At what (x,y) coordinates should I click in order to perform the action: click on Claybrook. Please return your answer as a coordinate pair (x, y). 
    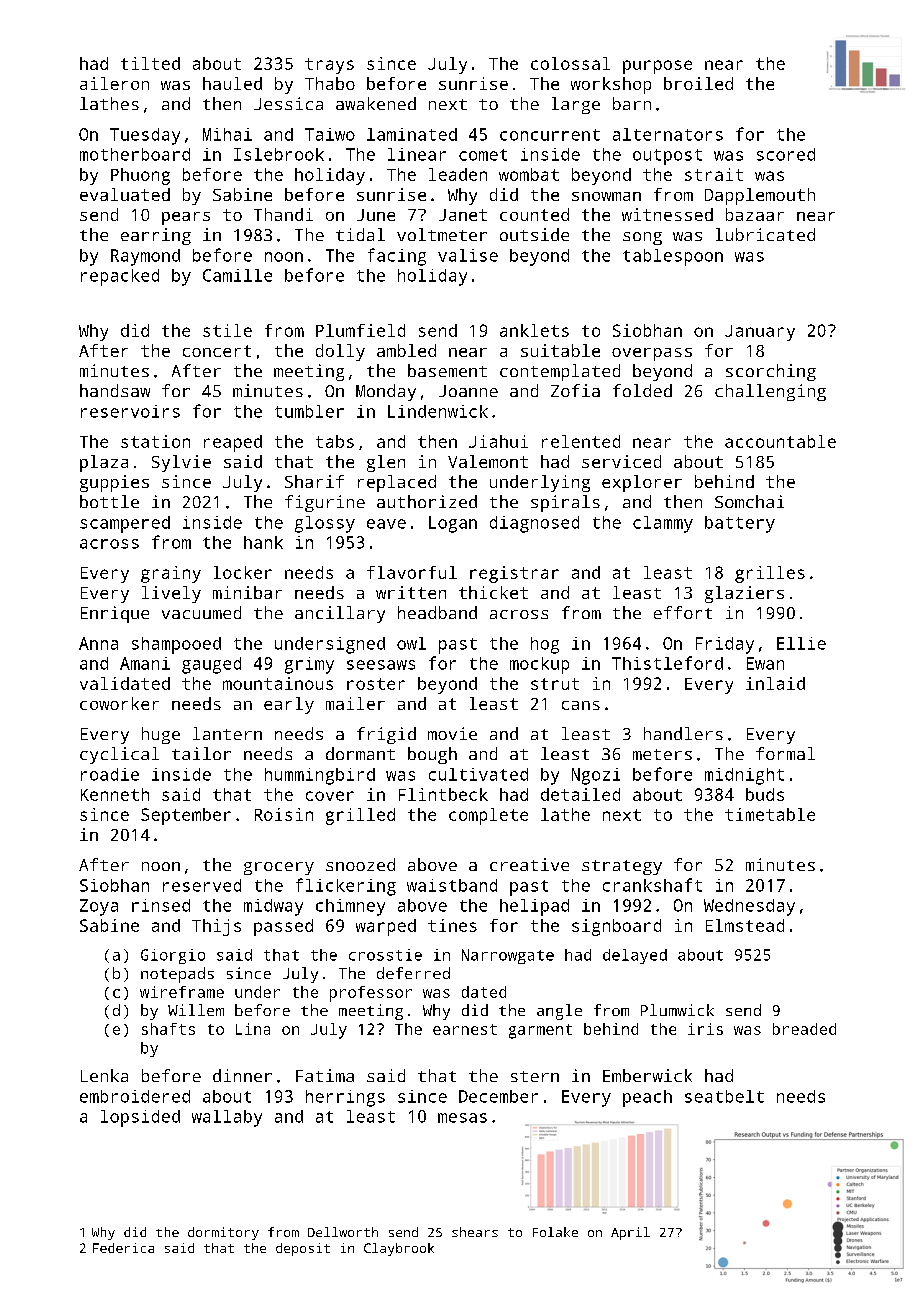
    Looking at the image, I should click on (399, 1249).
